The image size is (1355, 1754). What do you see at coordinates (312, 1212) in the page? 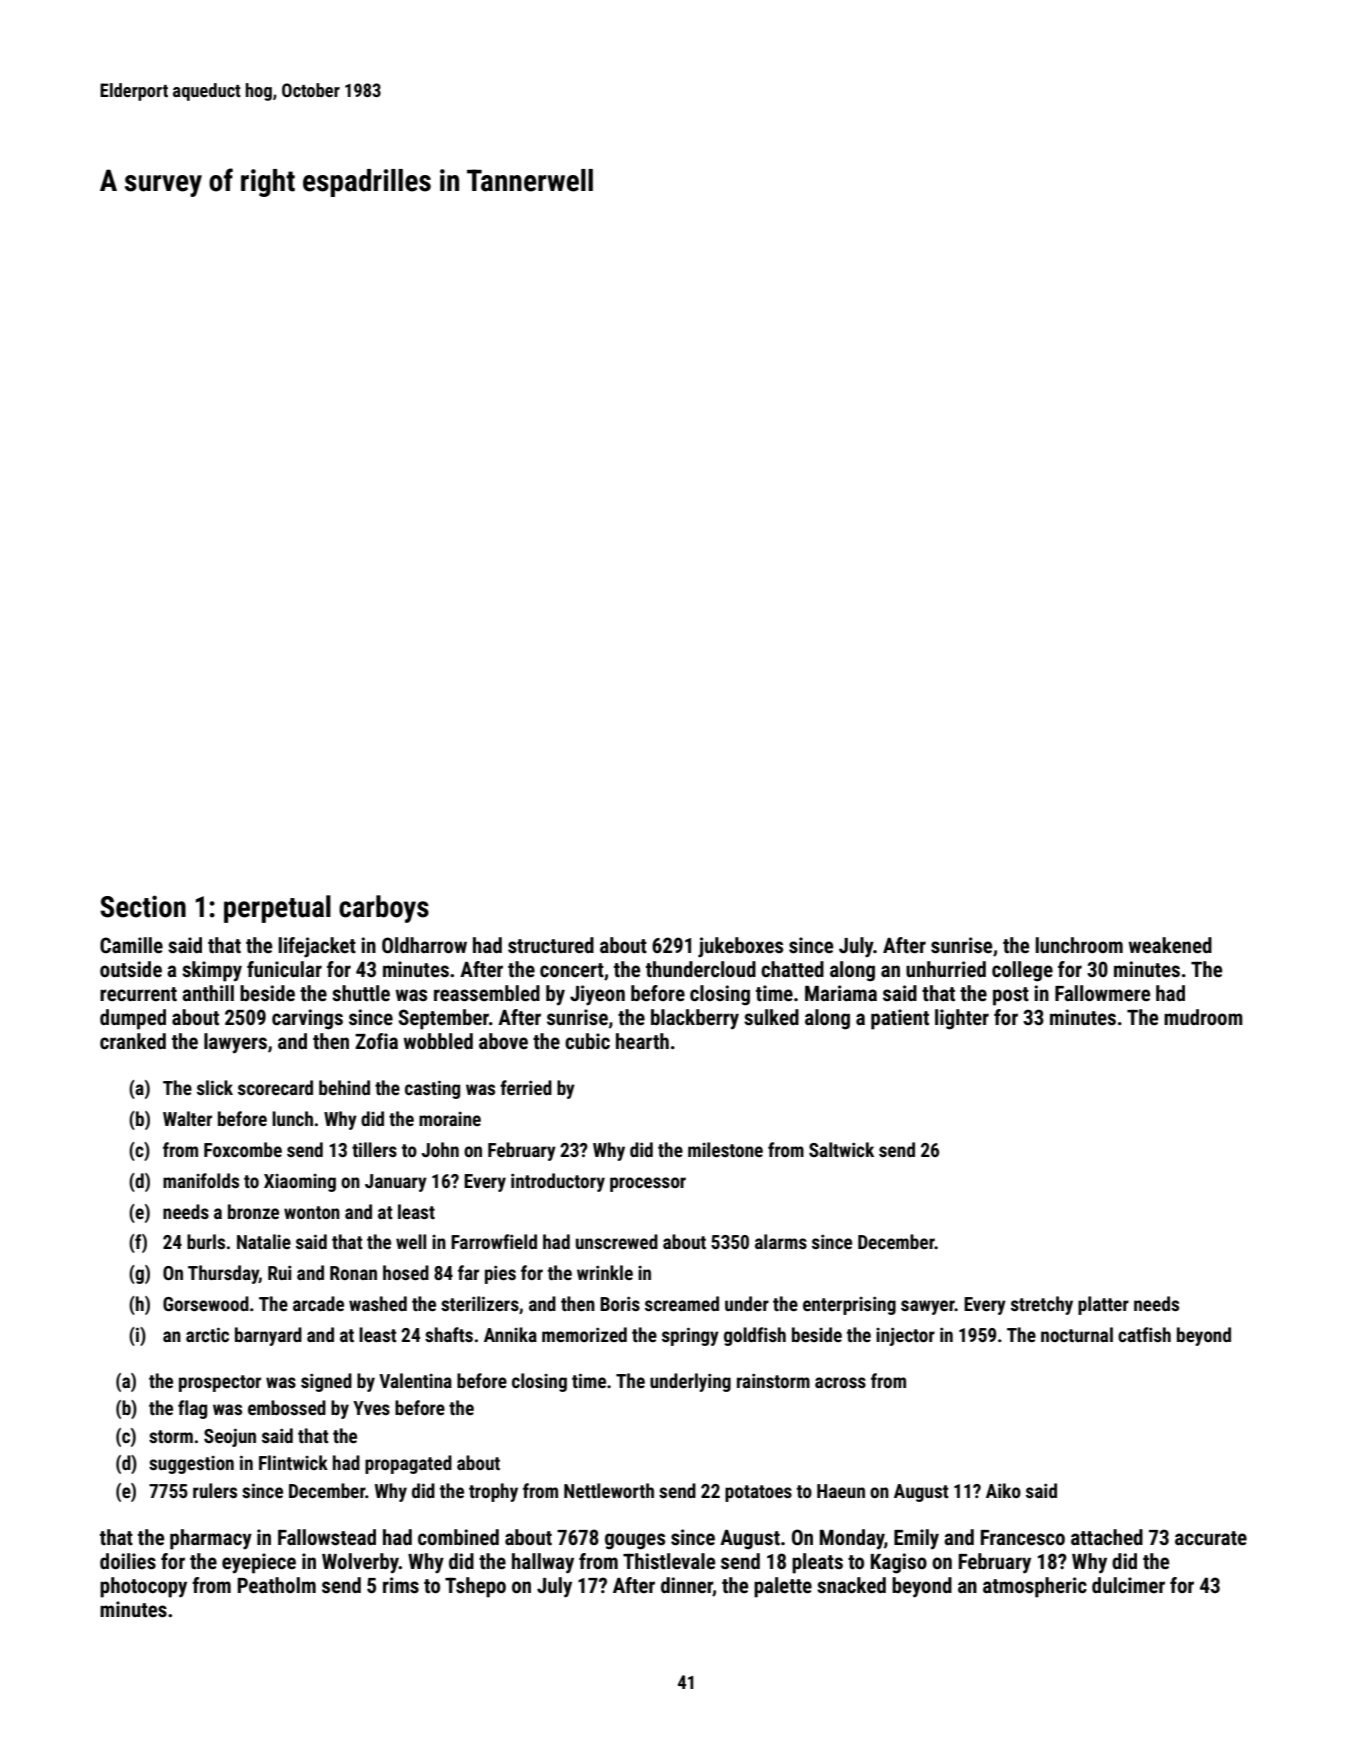
I see `wonton` at bounding box center [312, 1212].
